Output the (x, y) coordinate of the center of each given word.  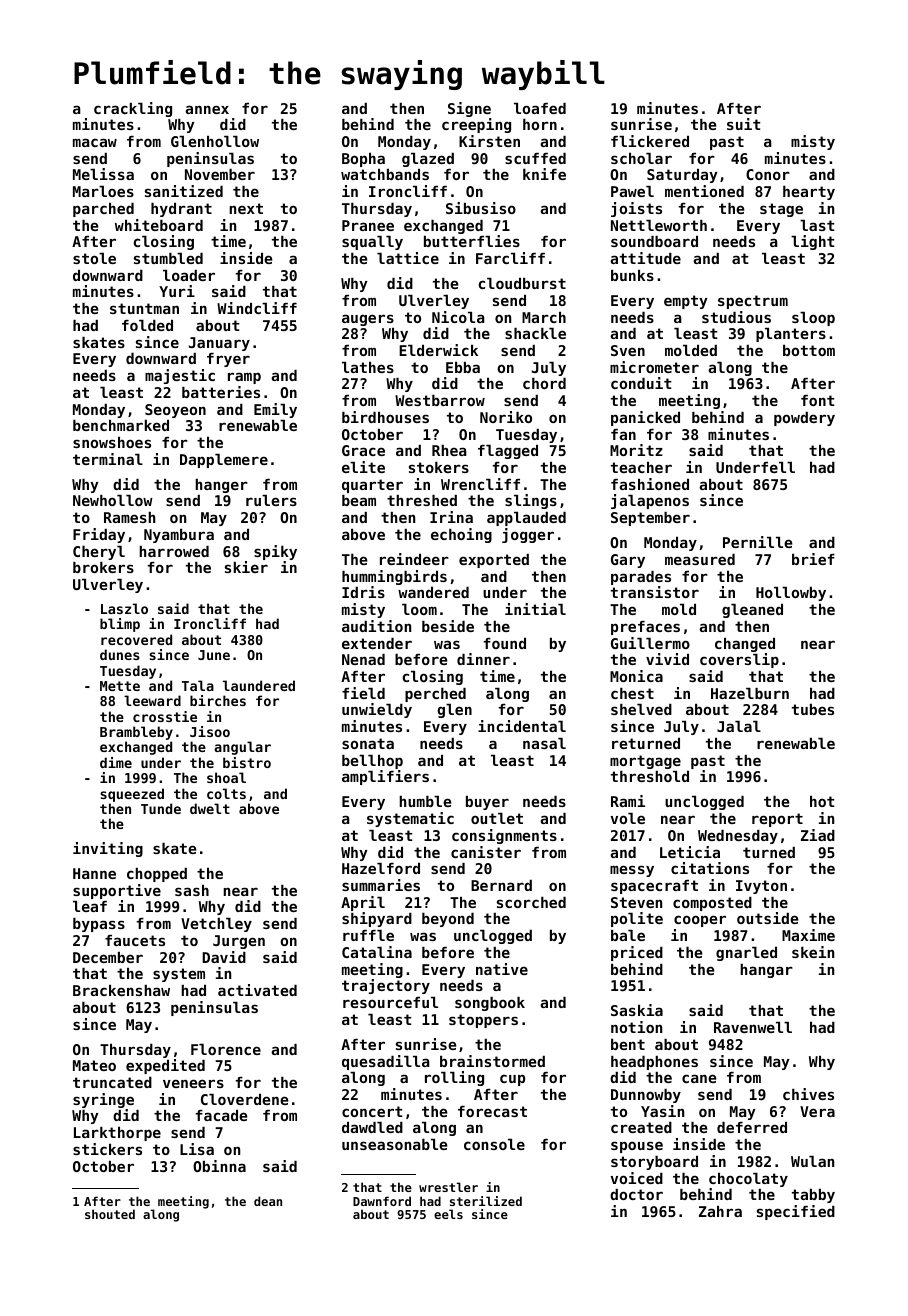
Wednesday (738, 837)
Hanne (94, 873)
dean (268, 1201)
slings (531, 501)
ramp (244, 378)
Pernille (758, 542)
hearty (809, 193)
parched (103, 210)
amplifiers (385, 777)
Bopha (363, 160)
